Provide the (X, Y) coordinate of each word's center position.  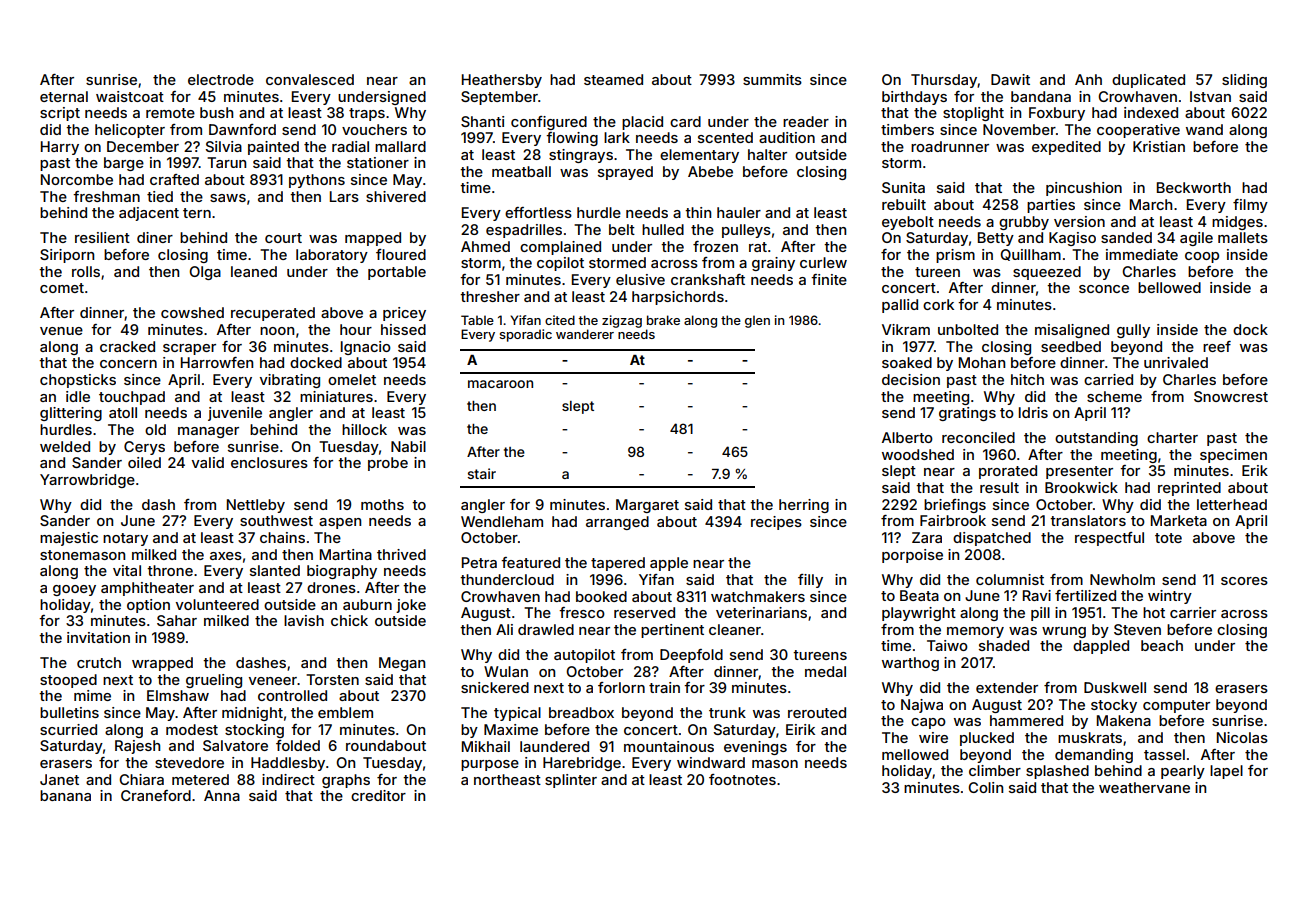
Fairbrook (953, 520)
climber (995, 770)
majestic (69, 539)
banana (65, 795)
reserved (644, 612)
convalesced (310, 79)
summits (772, 79)
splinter (571, 781)
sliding (1244, 81)
